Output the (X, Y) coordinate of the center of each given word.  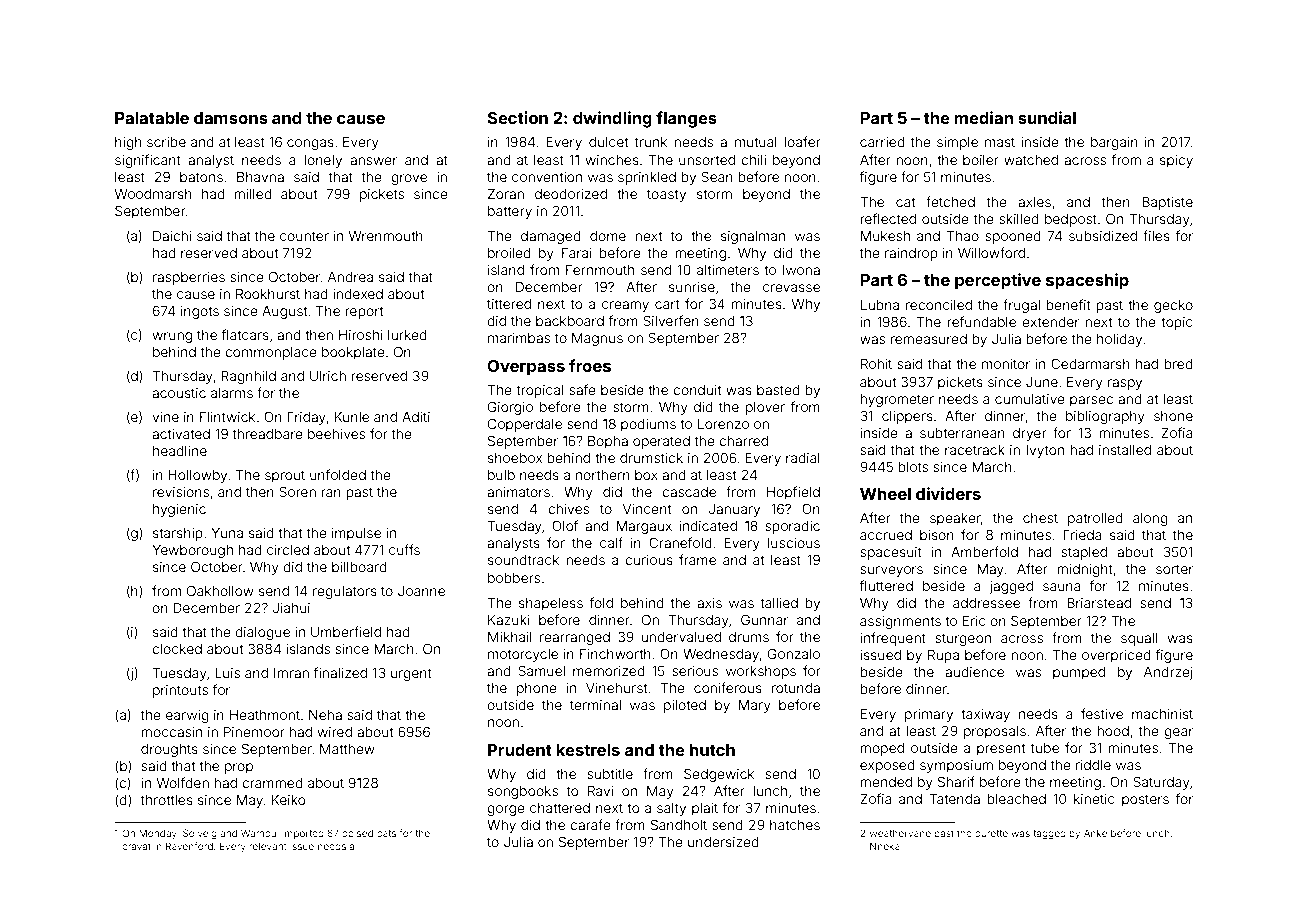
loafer (802, 141)
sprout (285, 476)
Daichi (172, 236)
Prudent (520, 750)
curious (649, 560)
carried (882, 142)
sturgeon (963, 639)
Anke (1095, 833)
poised (357, 834)
